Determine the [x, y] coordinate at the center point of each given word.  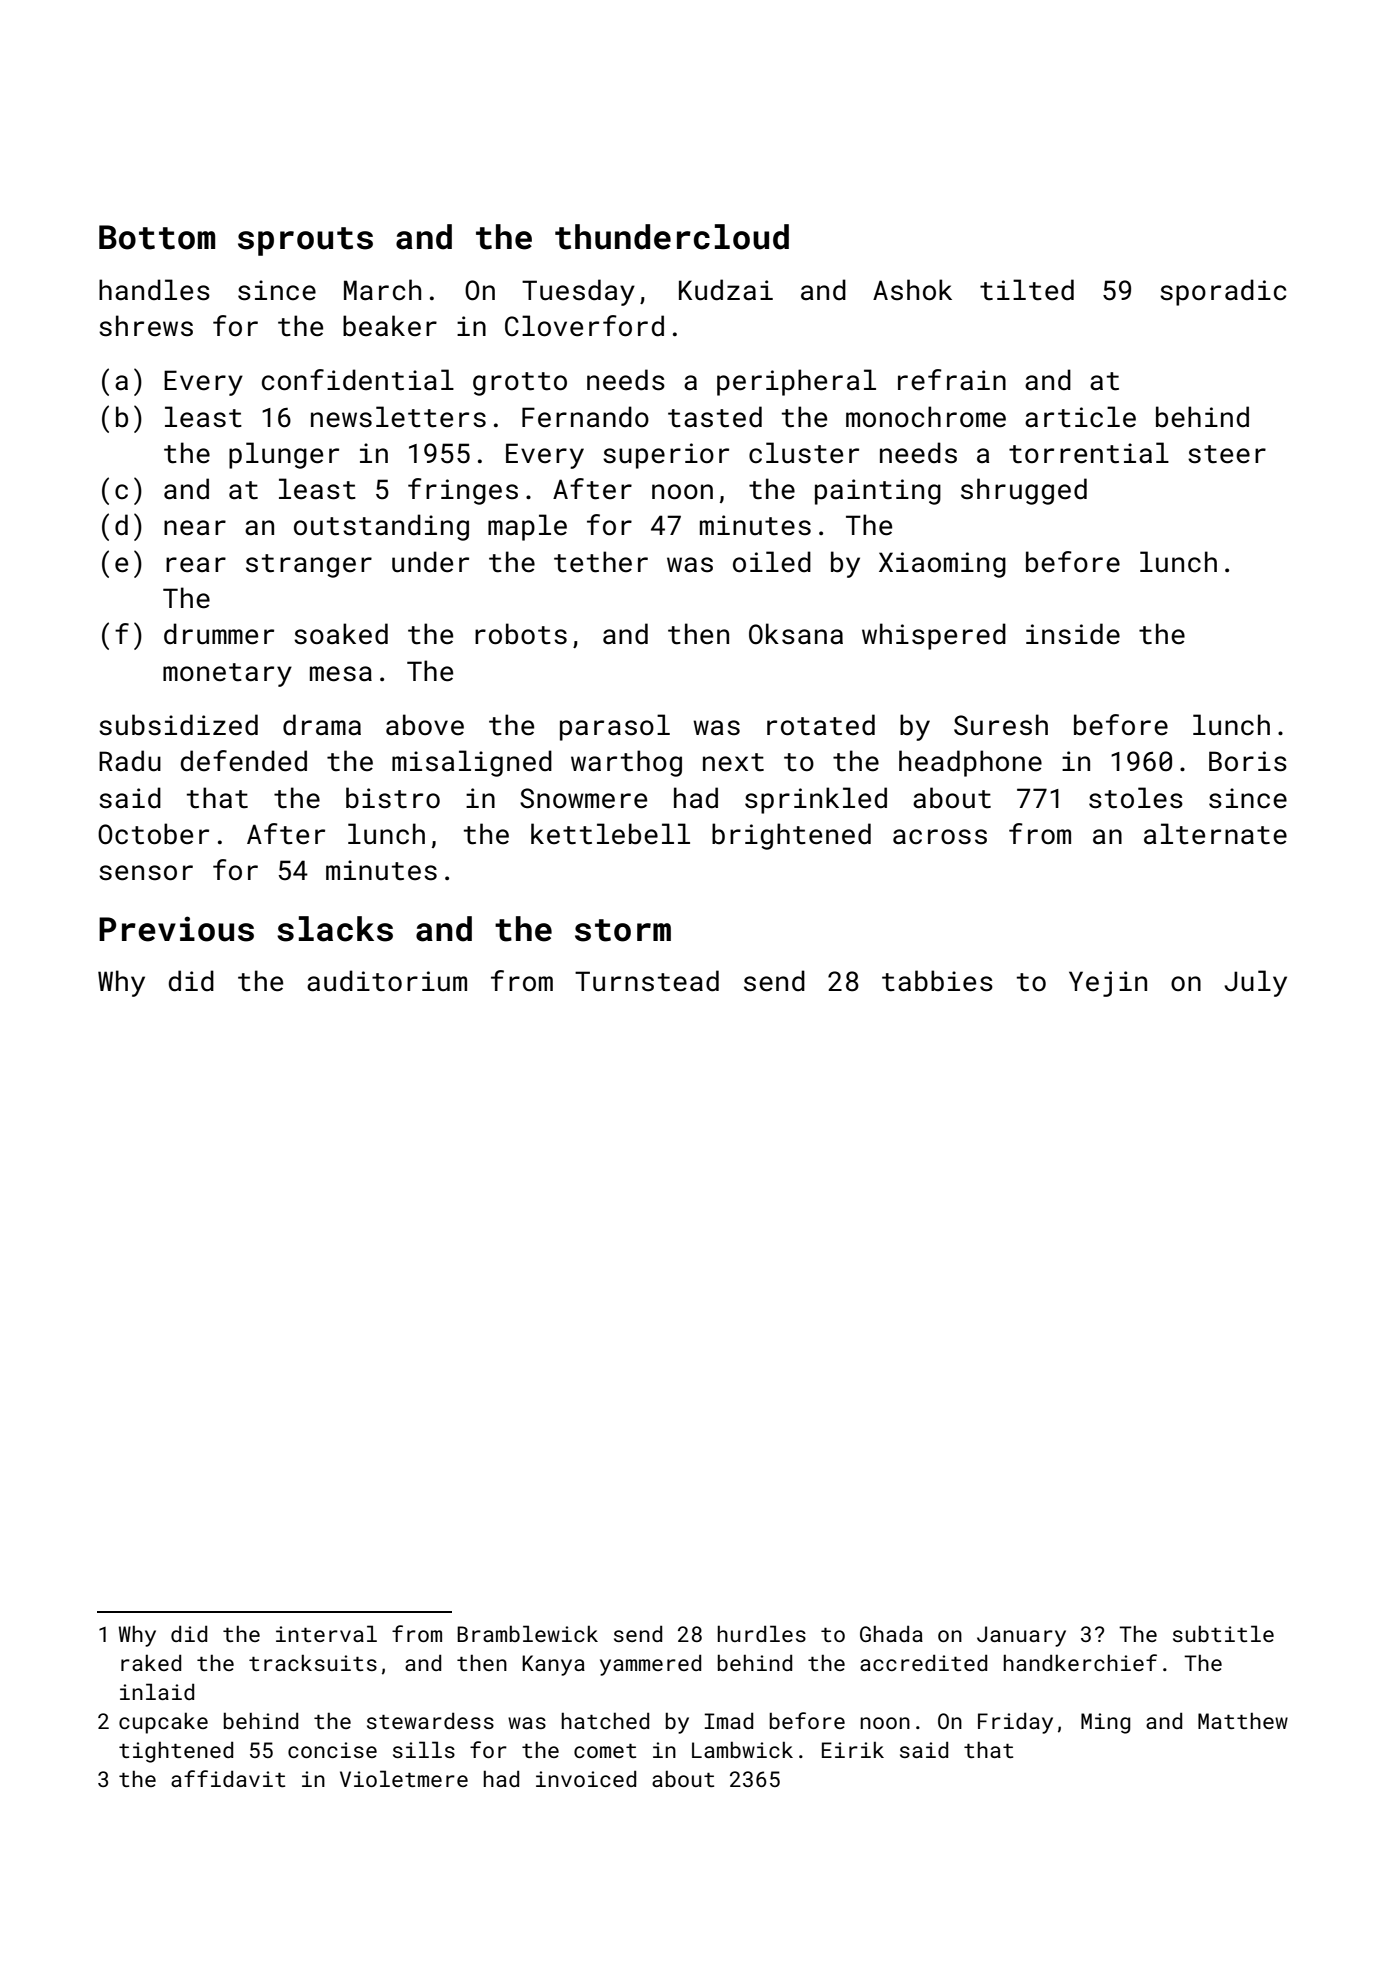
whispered [934, 636]
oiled [772, 562]
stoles [1136, 798]
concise [332, 1750]
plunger [284, 455]
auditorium [387, 981]
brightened [791, 836]
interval [326, 1633]
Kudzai [726, 290]
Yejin [1108, 984]
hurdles [761, 1633]
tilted [1027, 290]
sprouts [305, 241]
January [1021, 1636]
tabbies [937, 981]
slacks [335, 929]
